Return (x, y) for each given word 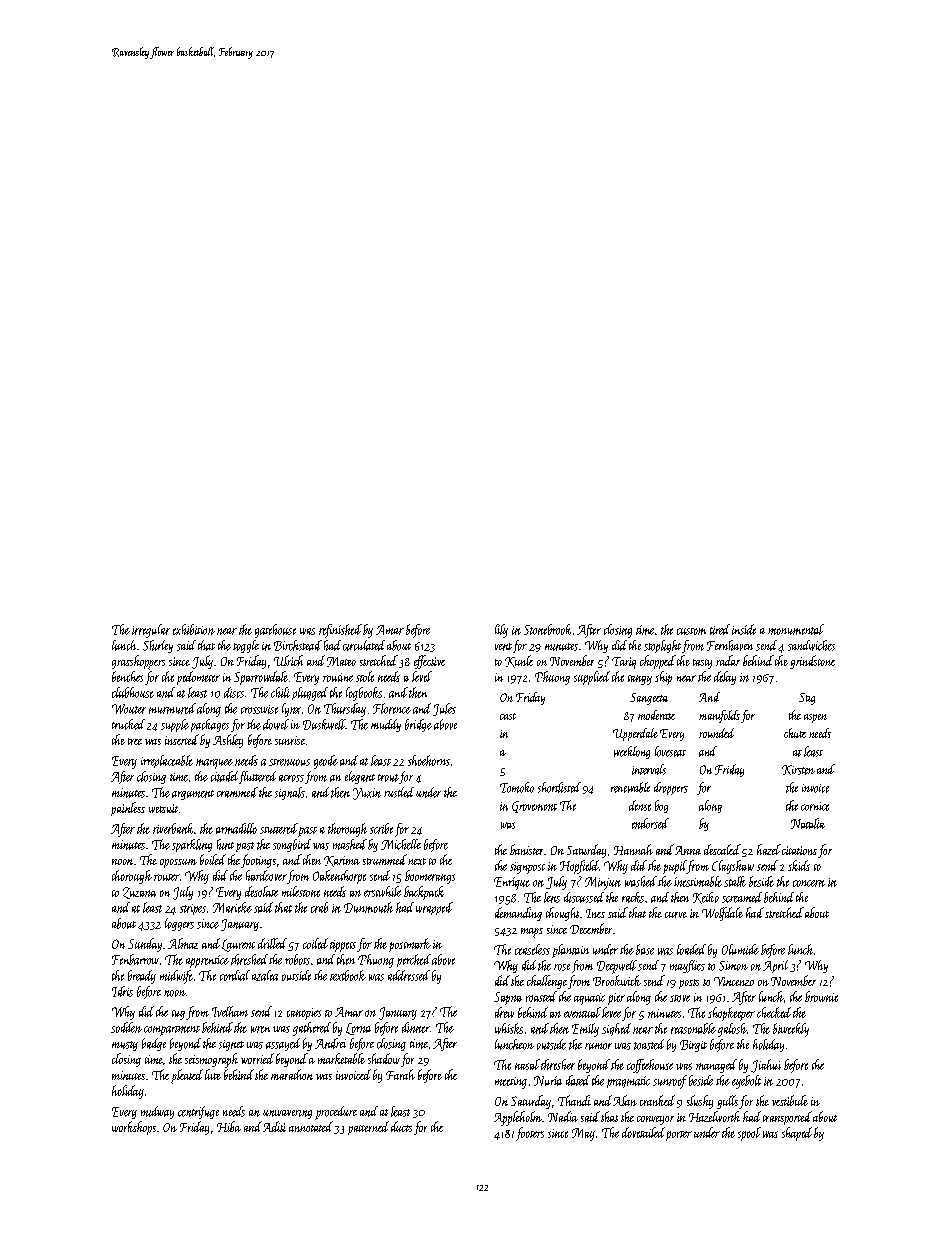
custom (691, 631)
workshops (134, 1128)
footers (530, 1134)
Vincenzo (734, 981)
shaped (797, 1134)
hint (225, 844)
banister (526, 849)
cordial (235, 975)
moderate (656, 715)
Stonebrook (547, 629)
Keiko (706, 898)
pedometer (198, 678)
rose (562, 967)
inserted (182, 739)
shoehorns (429, 760)
